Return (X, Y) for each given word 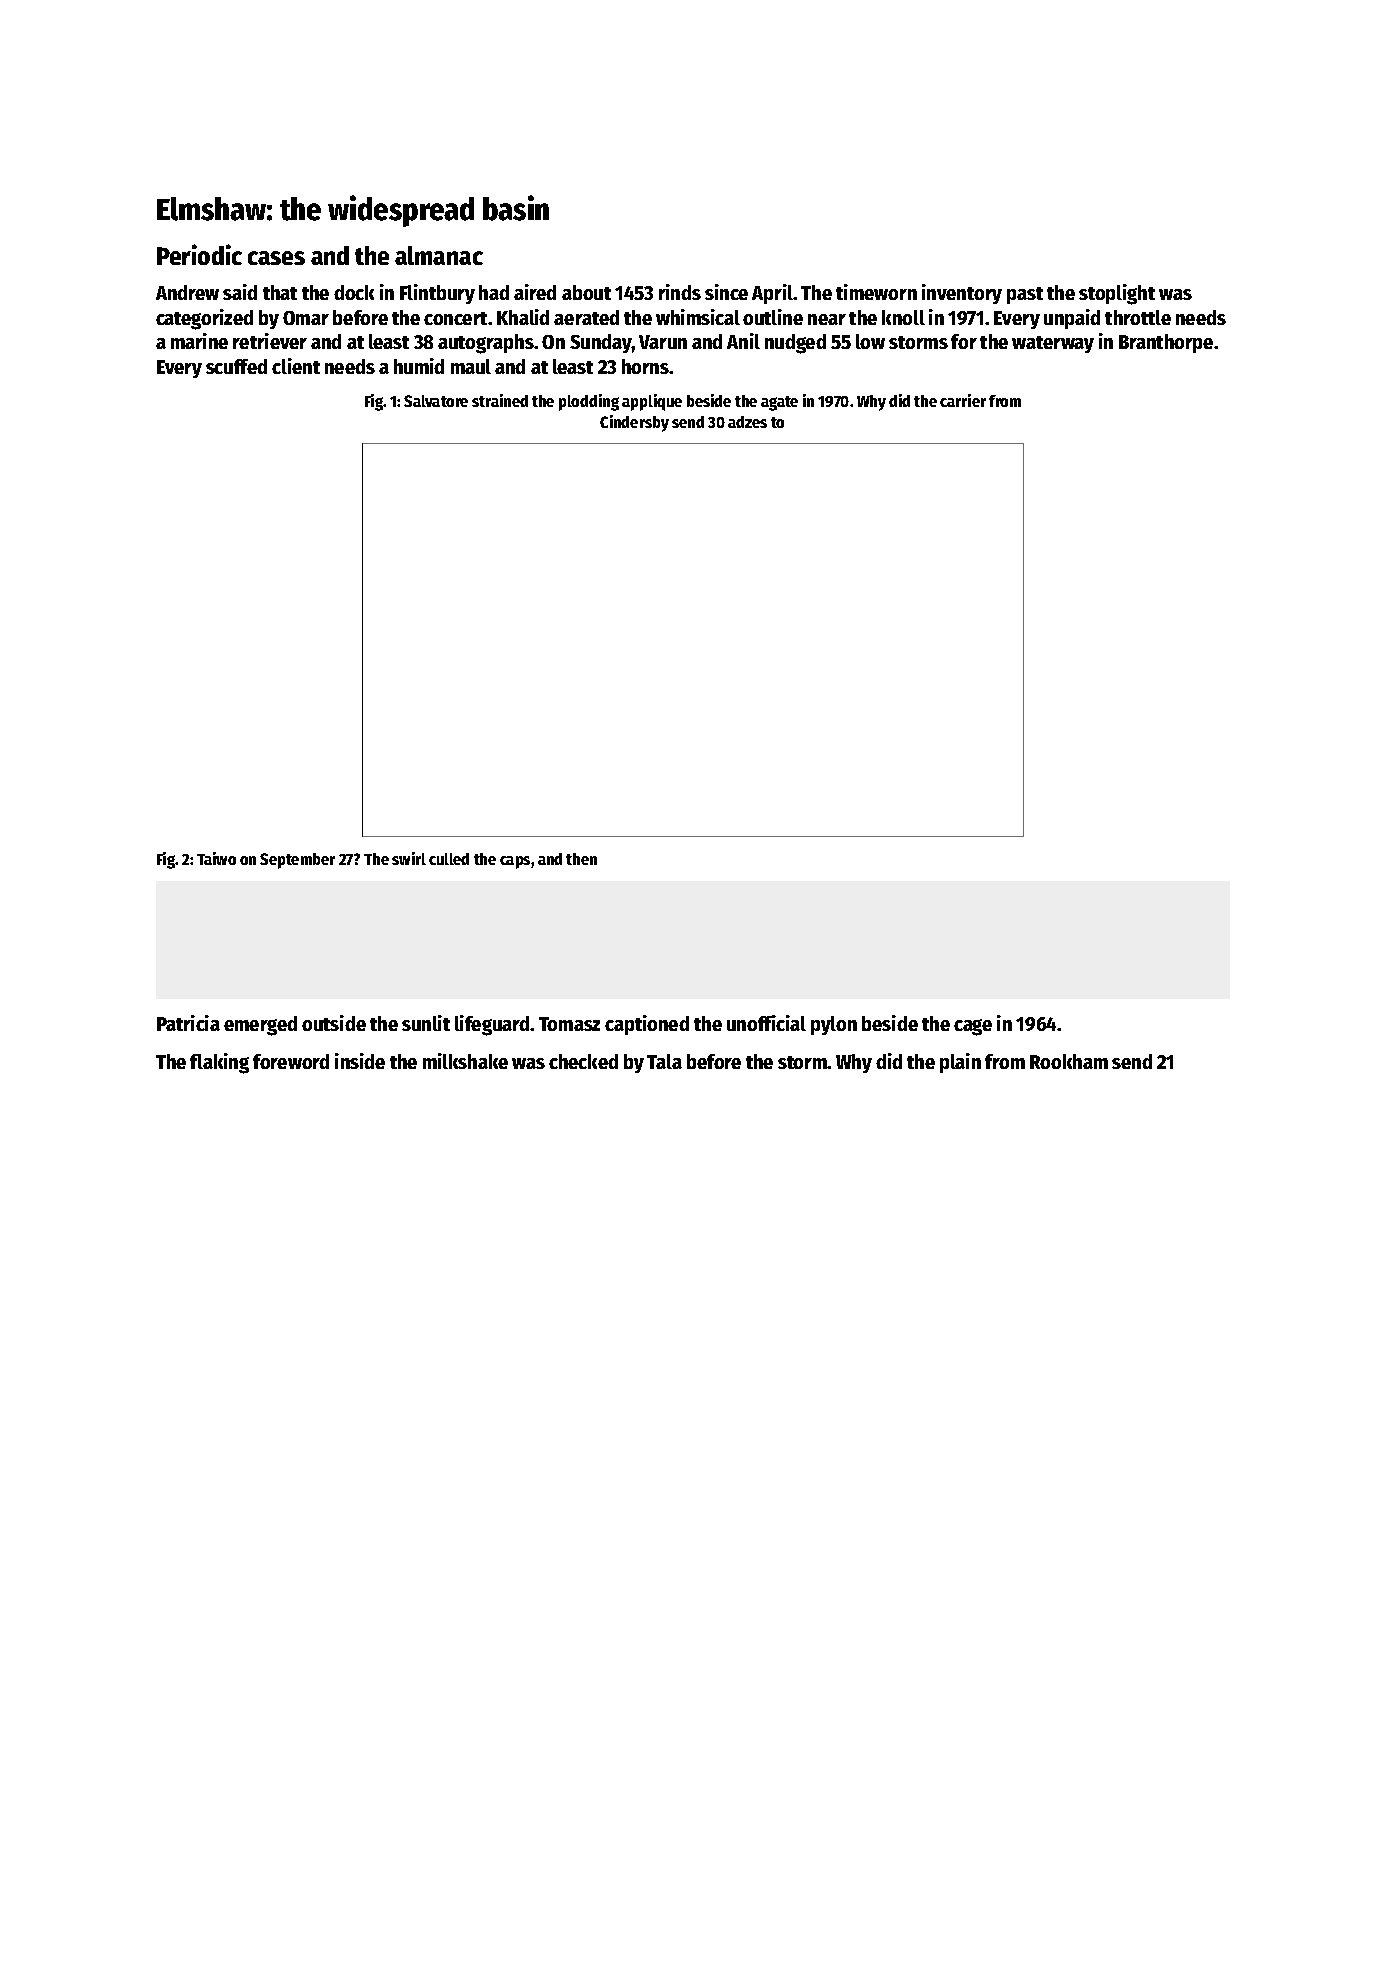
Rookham (1069, 1061)
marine (199, 341)
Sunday (601, 343)
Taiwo (216, 858)
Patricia (188, 1023)
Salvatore (436, 401)
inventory (962, 294)
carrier (963, 400)
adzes (747, 422)
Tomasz (569, 1024)
